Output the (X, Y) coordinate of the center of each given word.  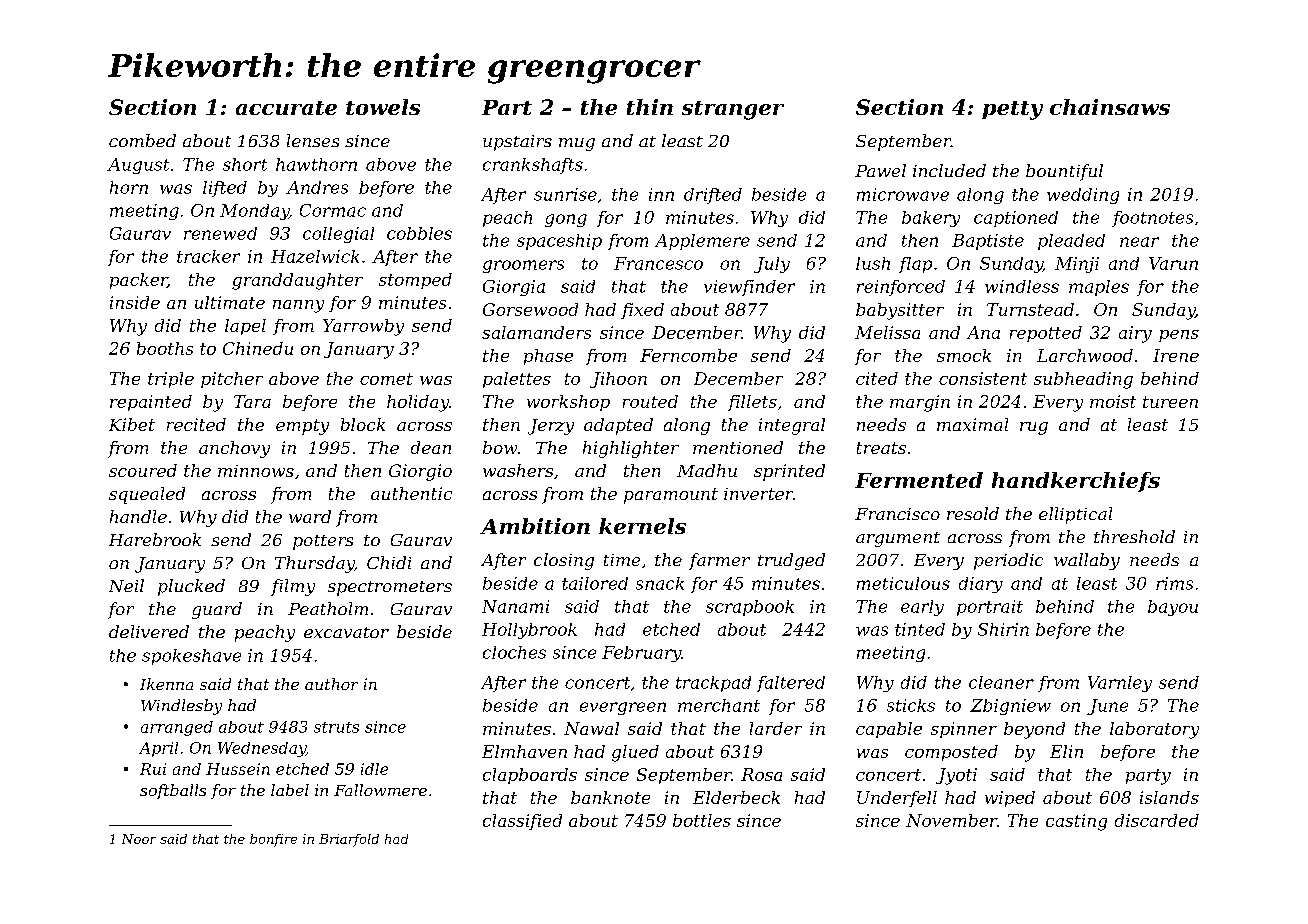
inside (135, 302)
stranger (733, 110)
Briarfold (349, 840)
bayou (1173, 608)
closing (564, 561)
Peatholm (328, 608)
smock (964, 355)
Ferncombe (688, 355)
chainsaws (1110, 107)
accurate (286, 108)
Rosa (761, 774)
